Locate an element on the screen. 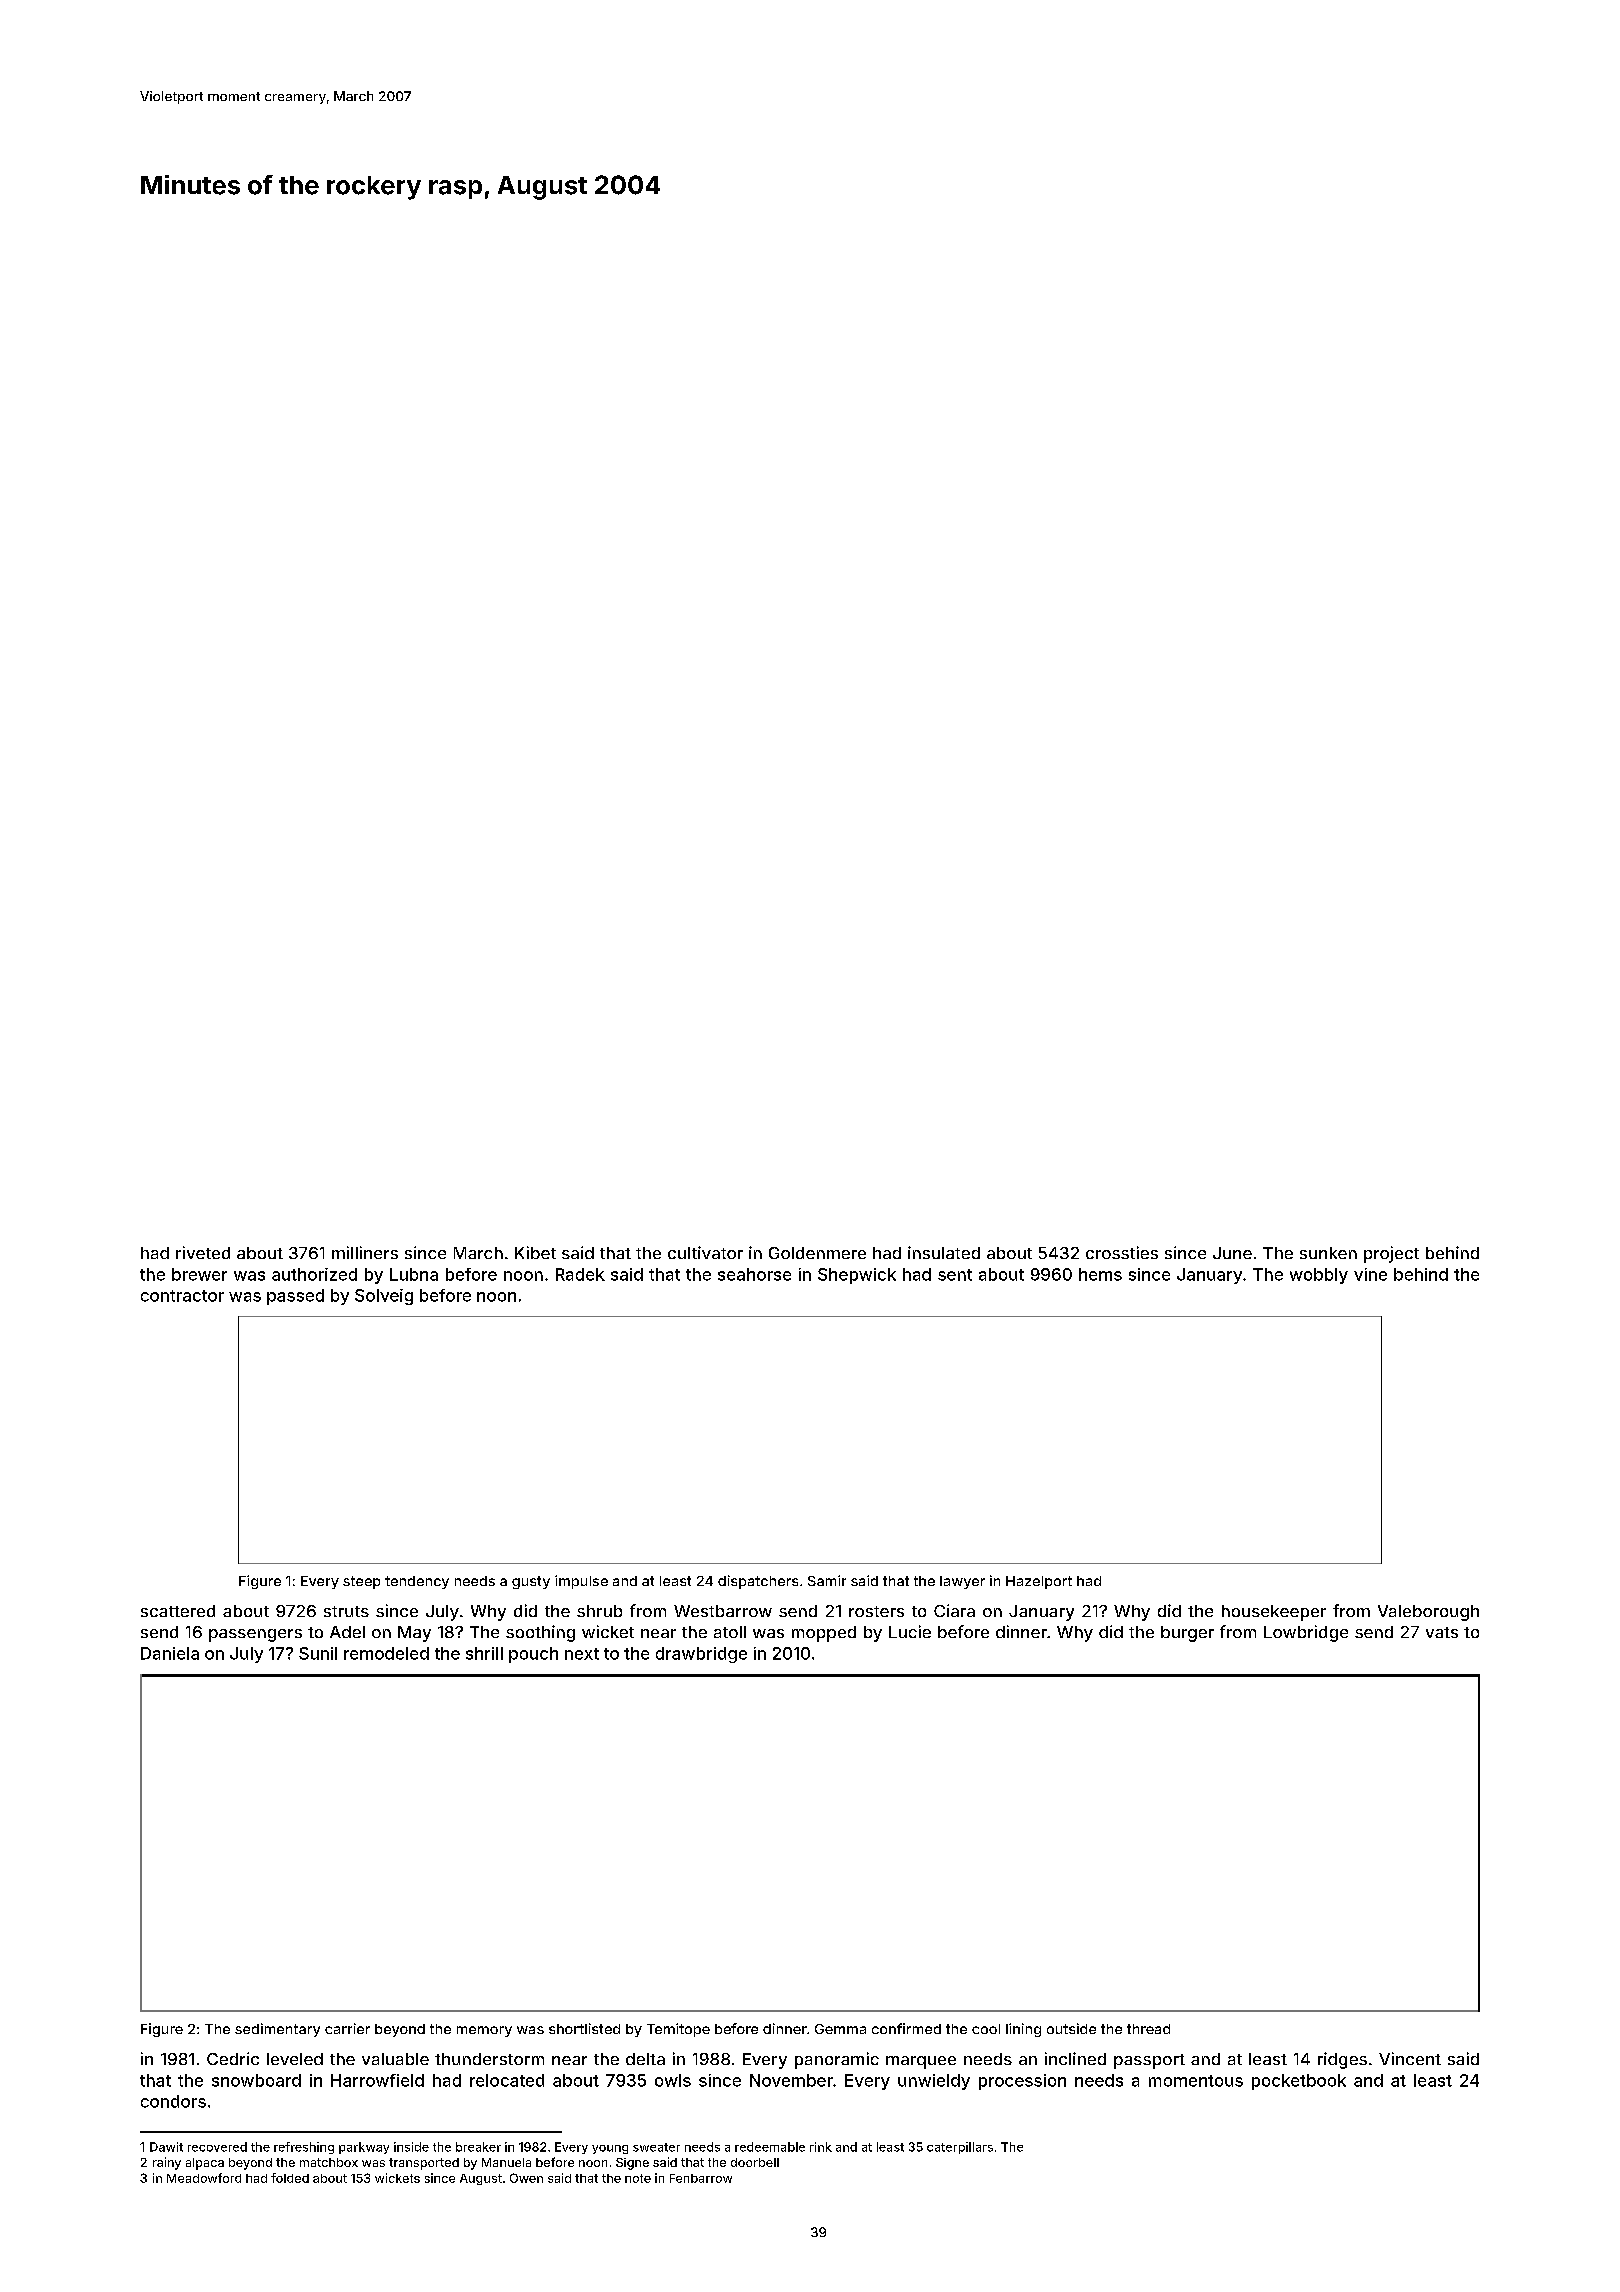  Cedric is located at coordinates (233, 2058).
